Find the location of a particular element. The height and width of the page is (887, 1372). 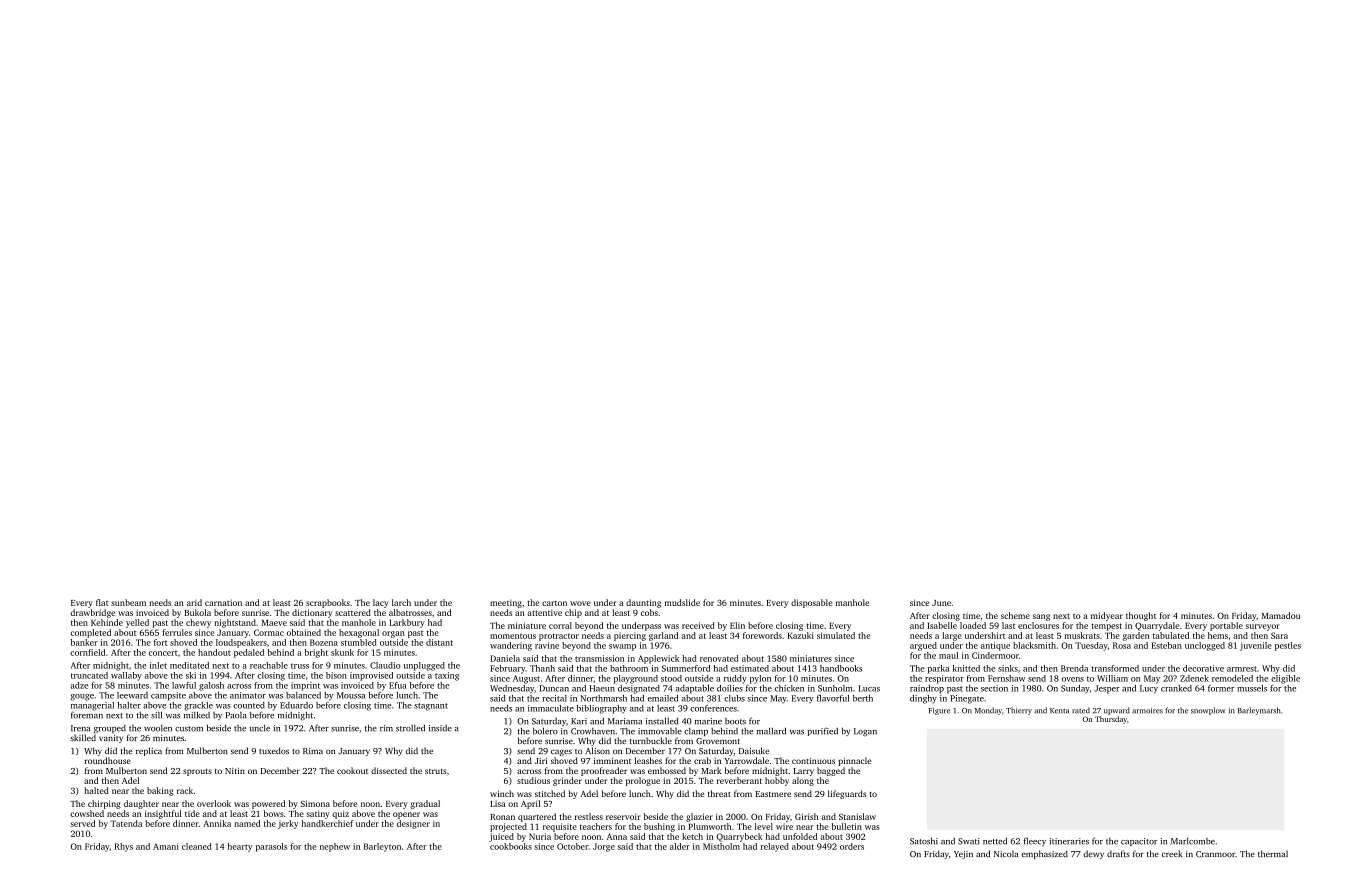

Rhys is located at coordinates (124, 847).
